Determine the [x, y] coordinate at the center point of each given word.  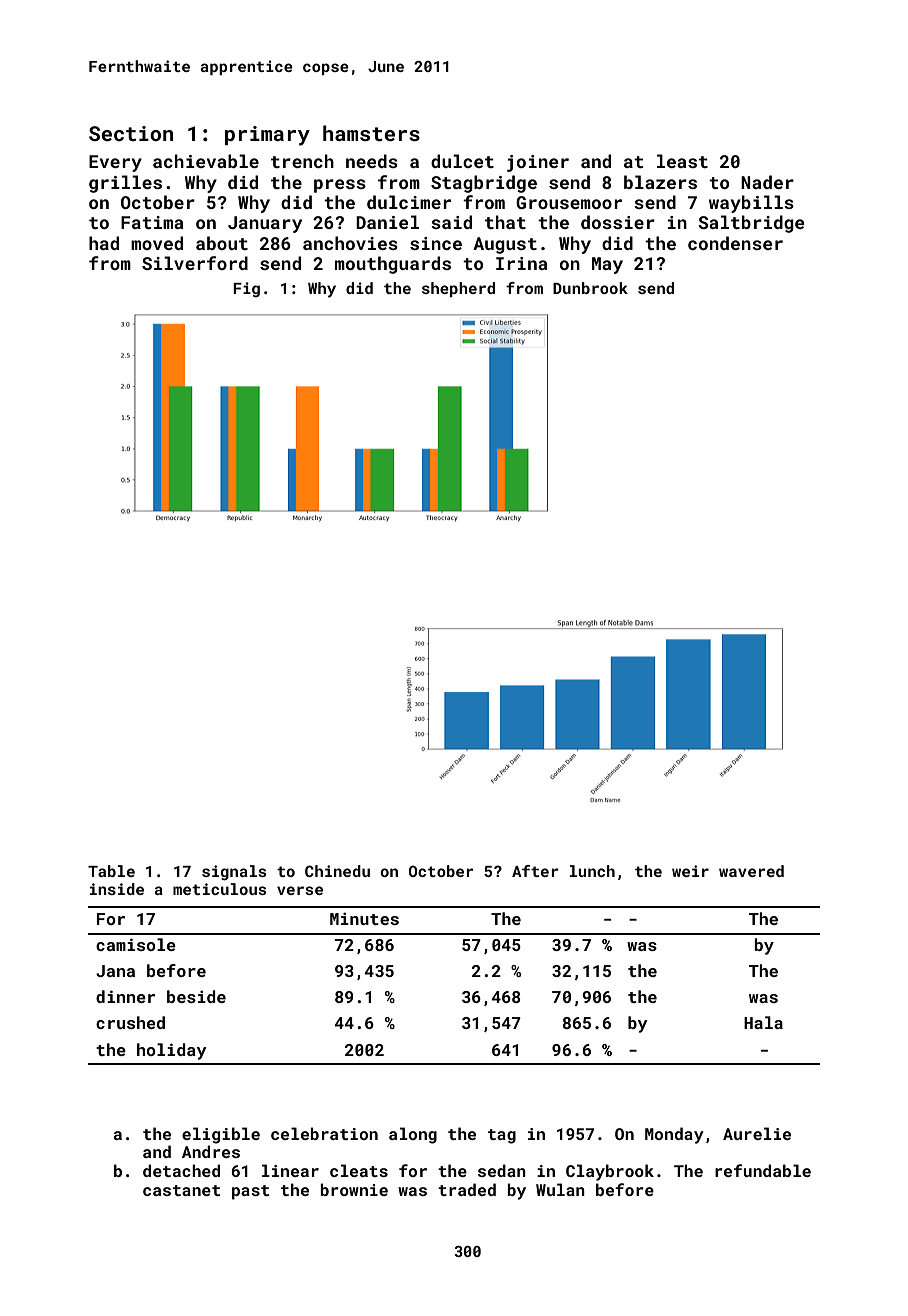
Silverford [195, 263]
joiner [538, 163]
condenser [735, 243]
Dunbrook [590, 288]
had [104, 243]
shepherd [458, 289]
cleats [359, 1170]
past [250, 1192]
